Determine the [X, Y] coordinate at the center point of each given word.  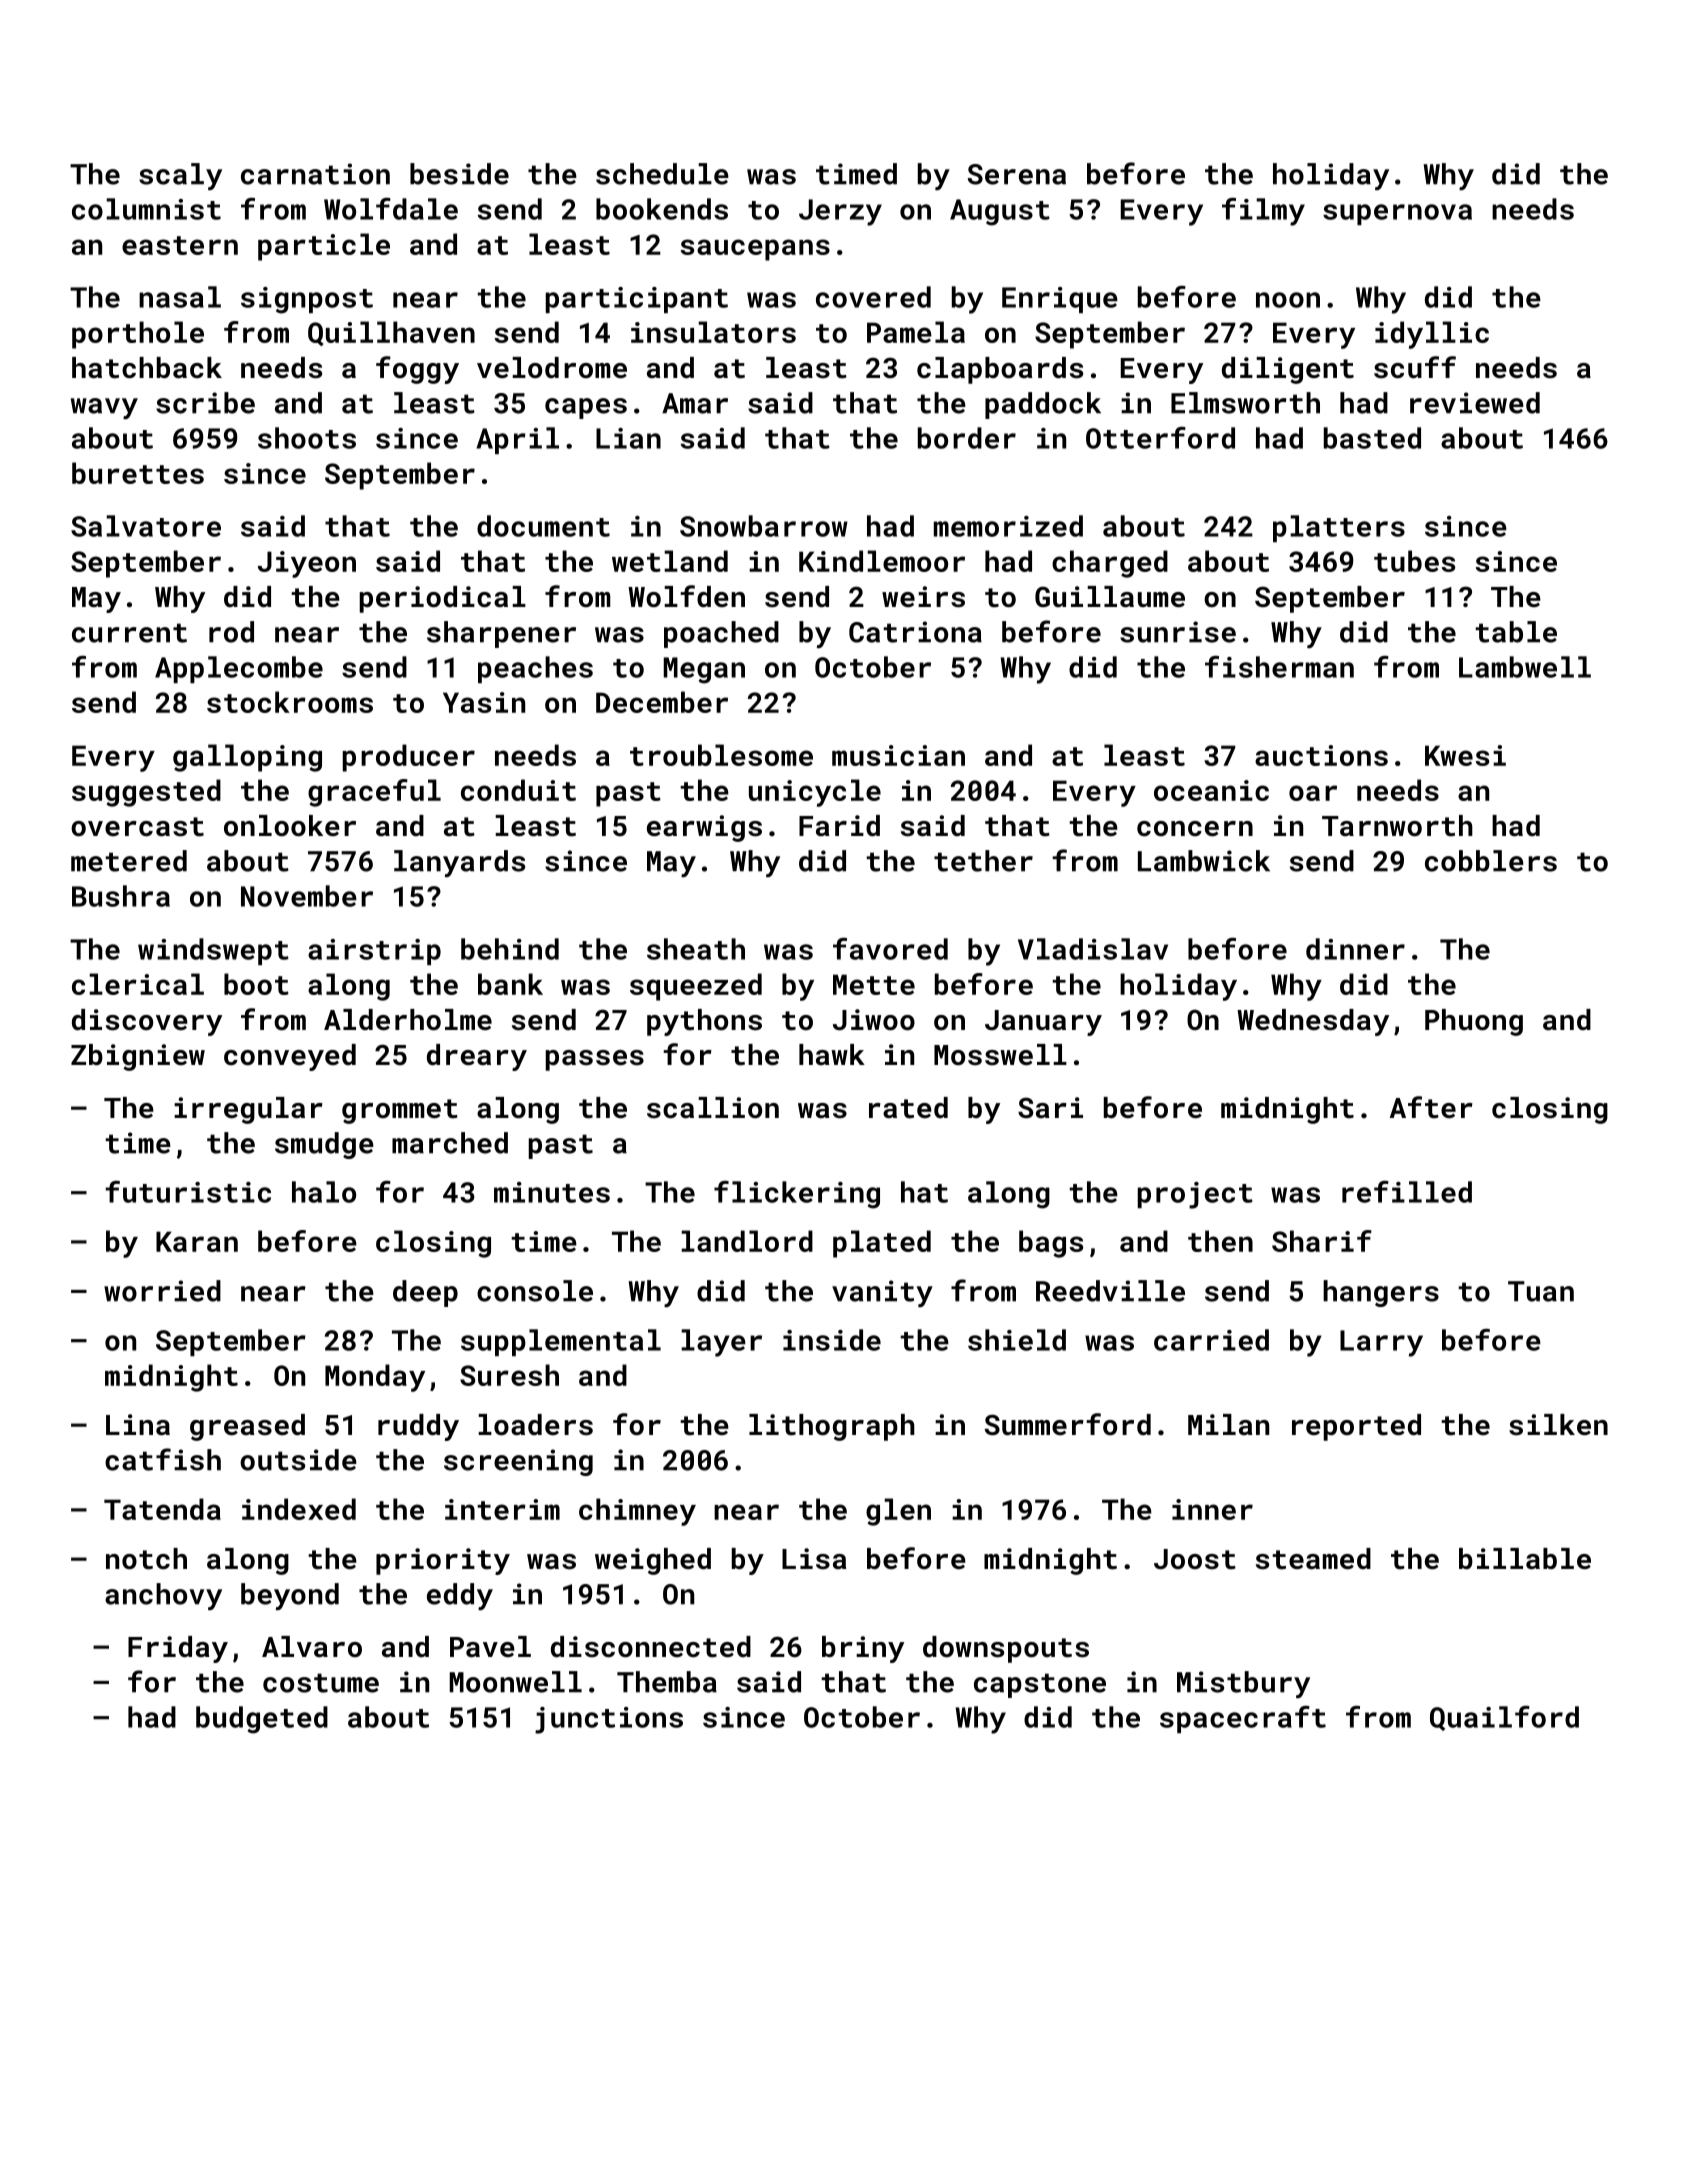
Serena [1017, 174]
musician [898, 755]
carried [1211, 1340]
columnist [146, 209]
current [129, 633]
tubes [1414, 561]
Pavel [490, 1647]
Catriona [915, 632]
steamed [1313, 1559]
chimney [637, 1512]
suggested [146, 793]
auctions [1321, 755]
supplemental [561, 1342]
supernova [1397, 214]
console [535, 1291]
